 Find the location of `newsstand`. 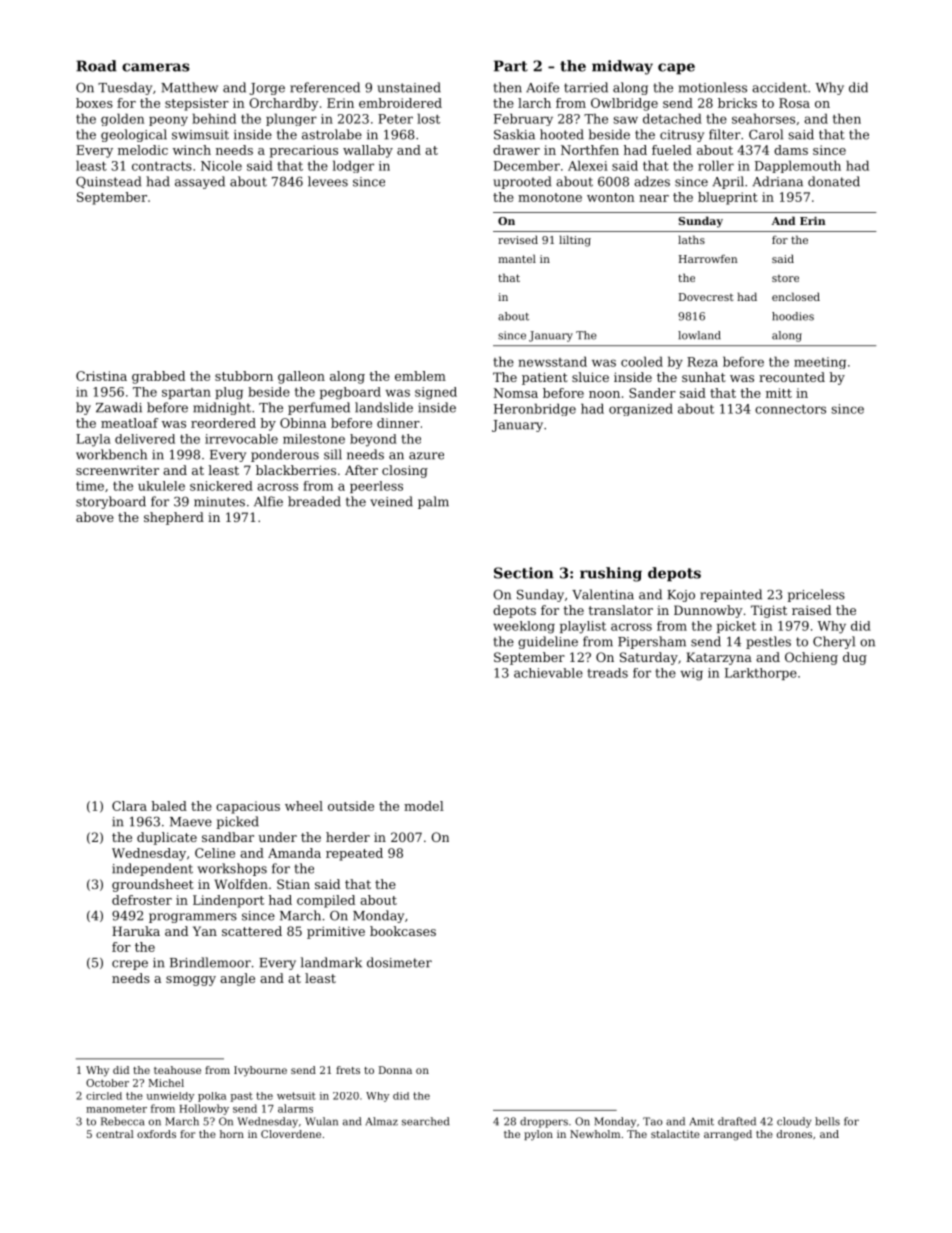

newsstand is located at coordinates (552, 361).
